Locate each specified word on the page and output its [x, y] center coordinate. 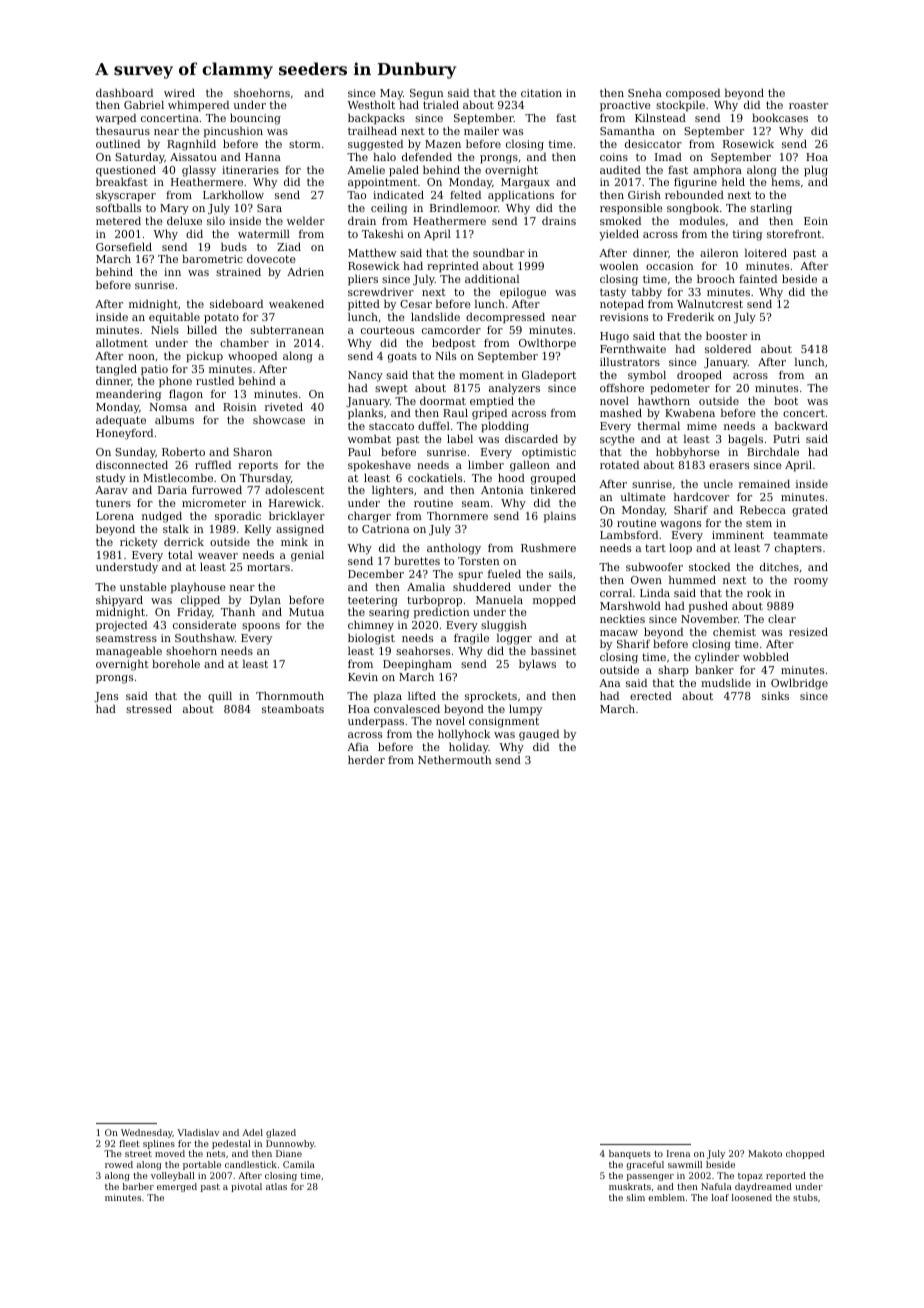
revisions [624, 317]
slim [636, 1197]
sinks [775, 695]
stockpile [680, 106]
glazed [281, 1133]
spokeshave [379, 466]
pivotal [246, 1187]
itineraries [250, 170]
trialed [441, 105]
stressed [149, 708]
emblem [666, 1197]
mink [294, 541]
